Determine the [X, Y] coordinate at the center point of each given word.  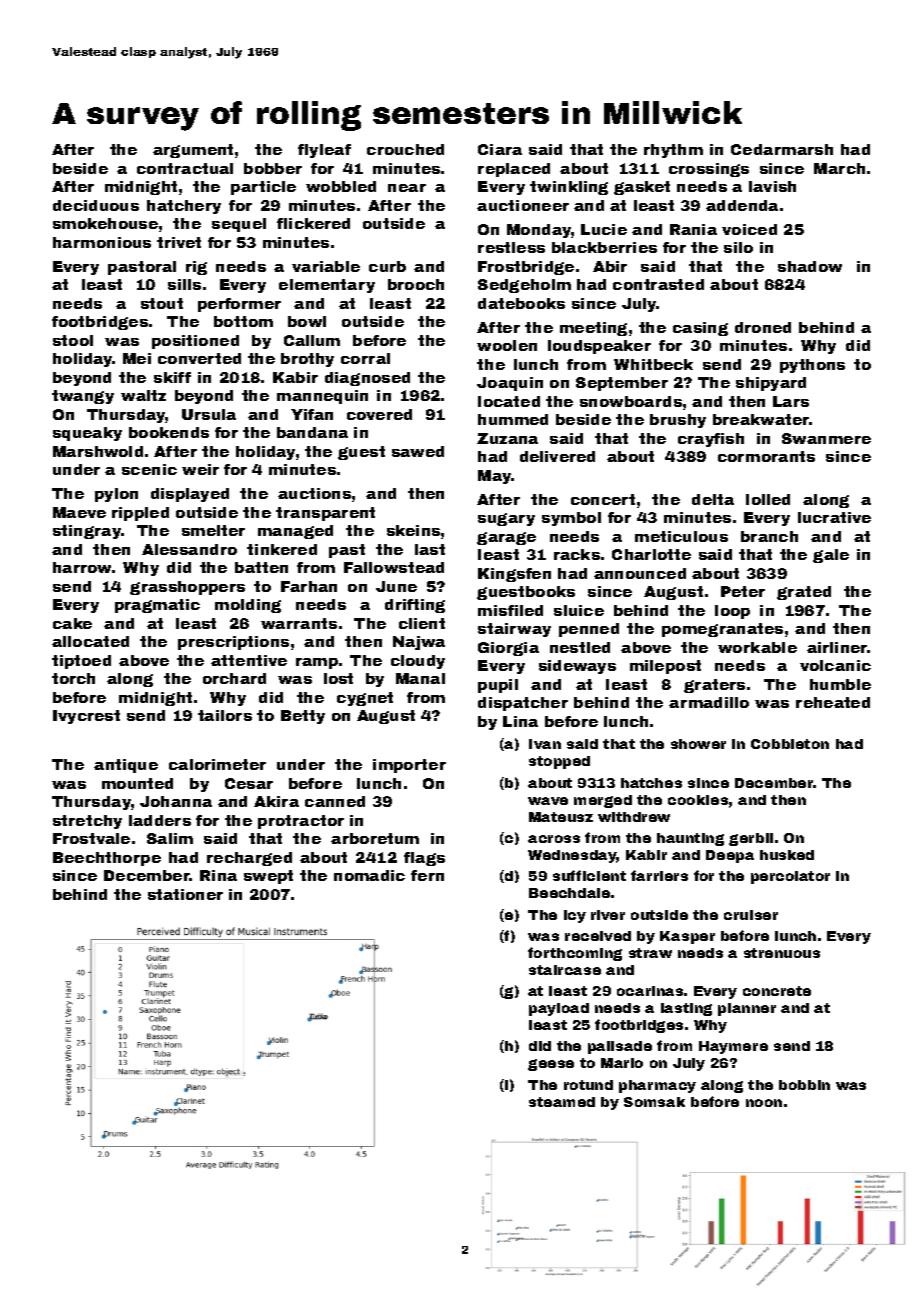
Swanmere [826, 438]
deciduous [96, 205]
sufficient [589, 875]
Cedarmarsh [782, 149]
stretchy [87, 822]
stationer [185, 894]
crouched [405, 149]
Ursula [209, 414]
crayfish [711, 440]
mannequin [322, 397]
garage [506, 538]
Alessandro [189, 549]
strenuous [782, 953]
